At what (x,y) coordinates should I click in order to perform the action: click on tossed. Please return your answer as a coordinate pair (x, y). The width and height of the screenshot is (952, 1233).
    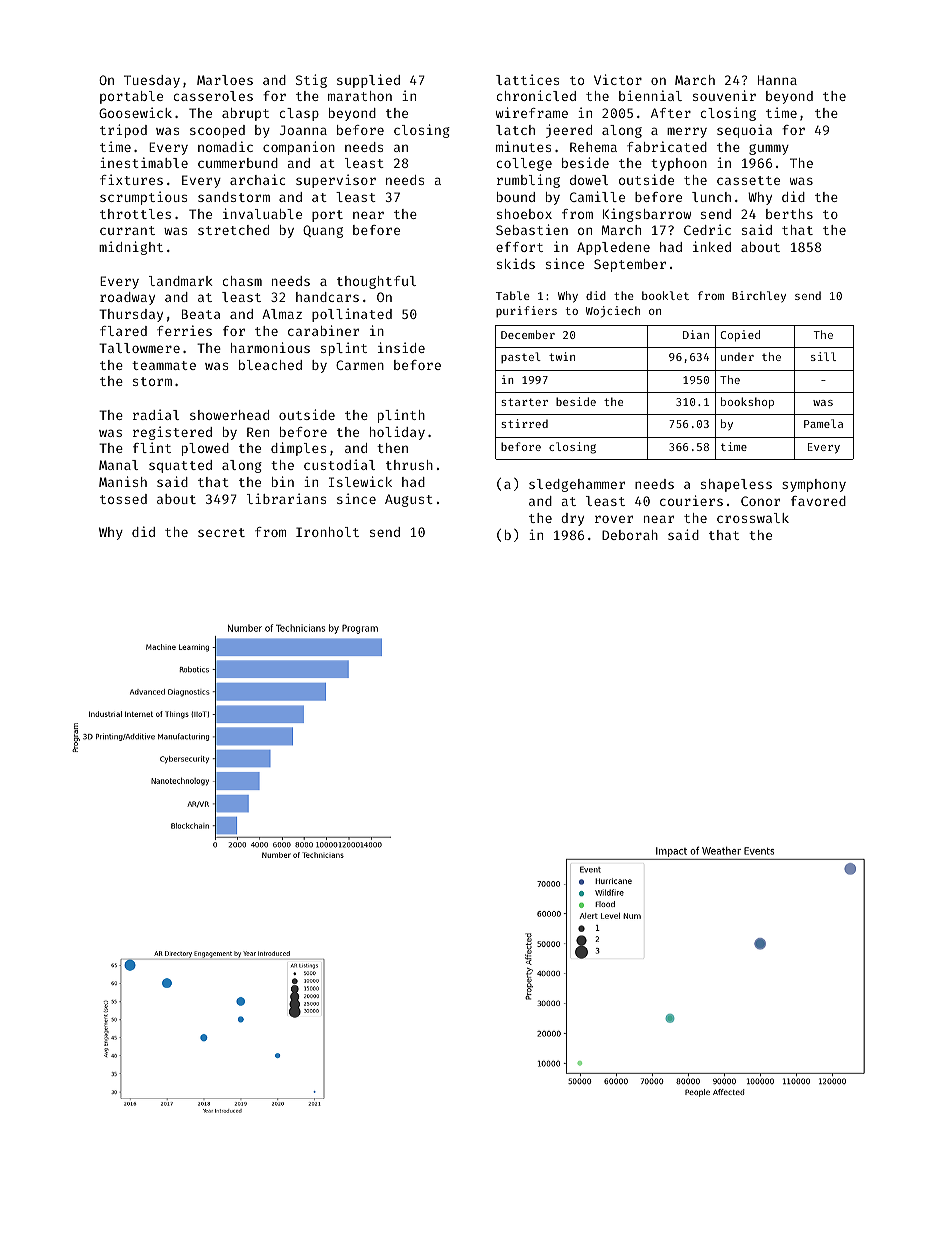
    Looking at the image, I should click on (123, 499).
